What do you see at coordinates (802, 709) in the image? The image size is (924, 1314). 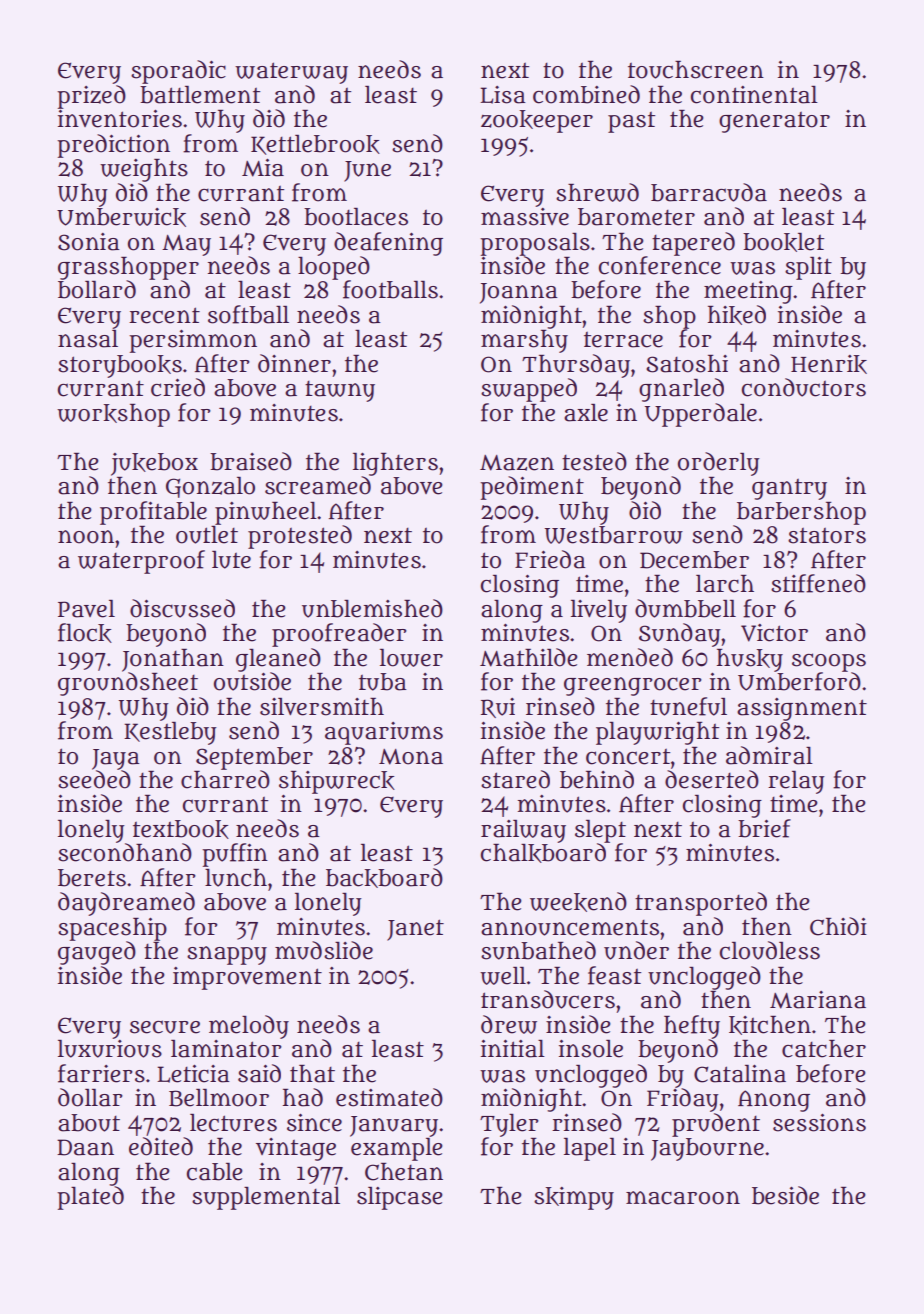 I see `assignment` at bounding box center [802, 709].
